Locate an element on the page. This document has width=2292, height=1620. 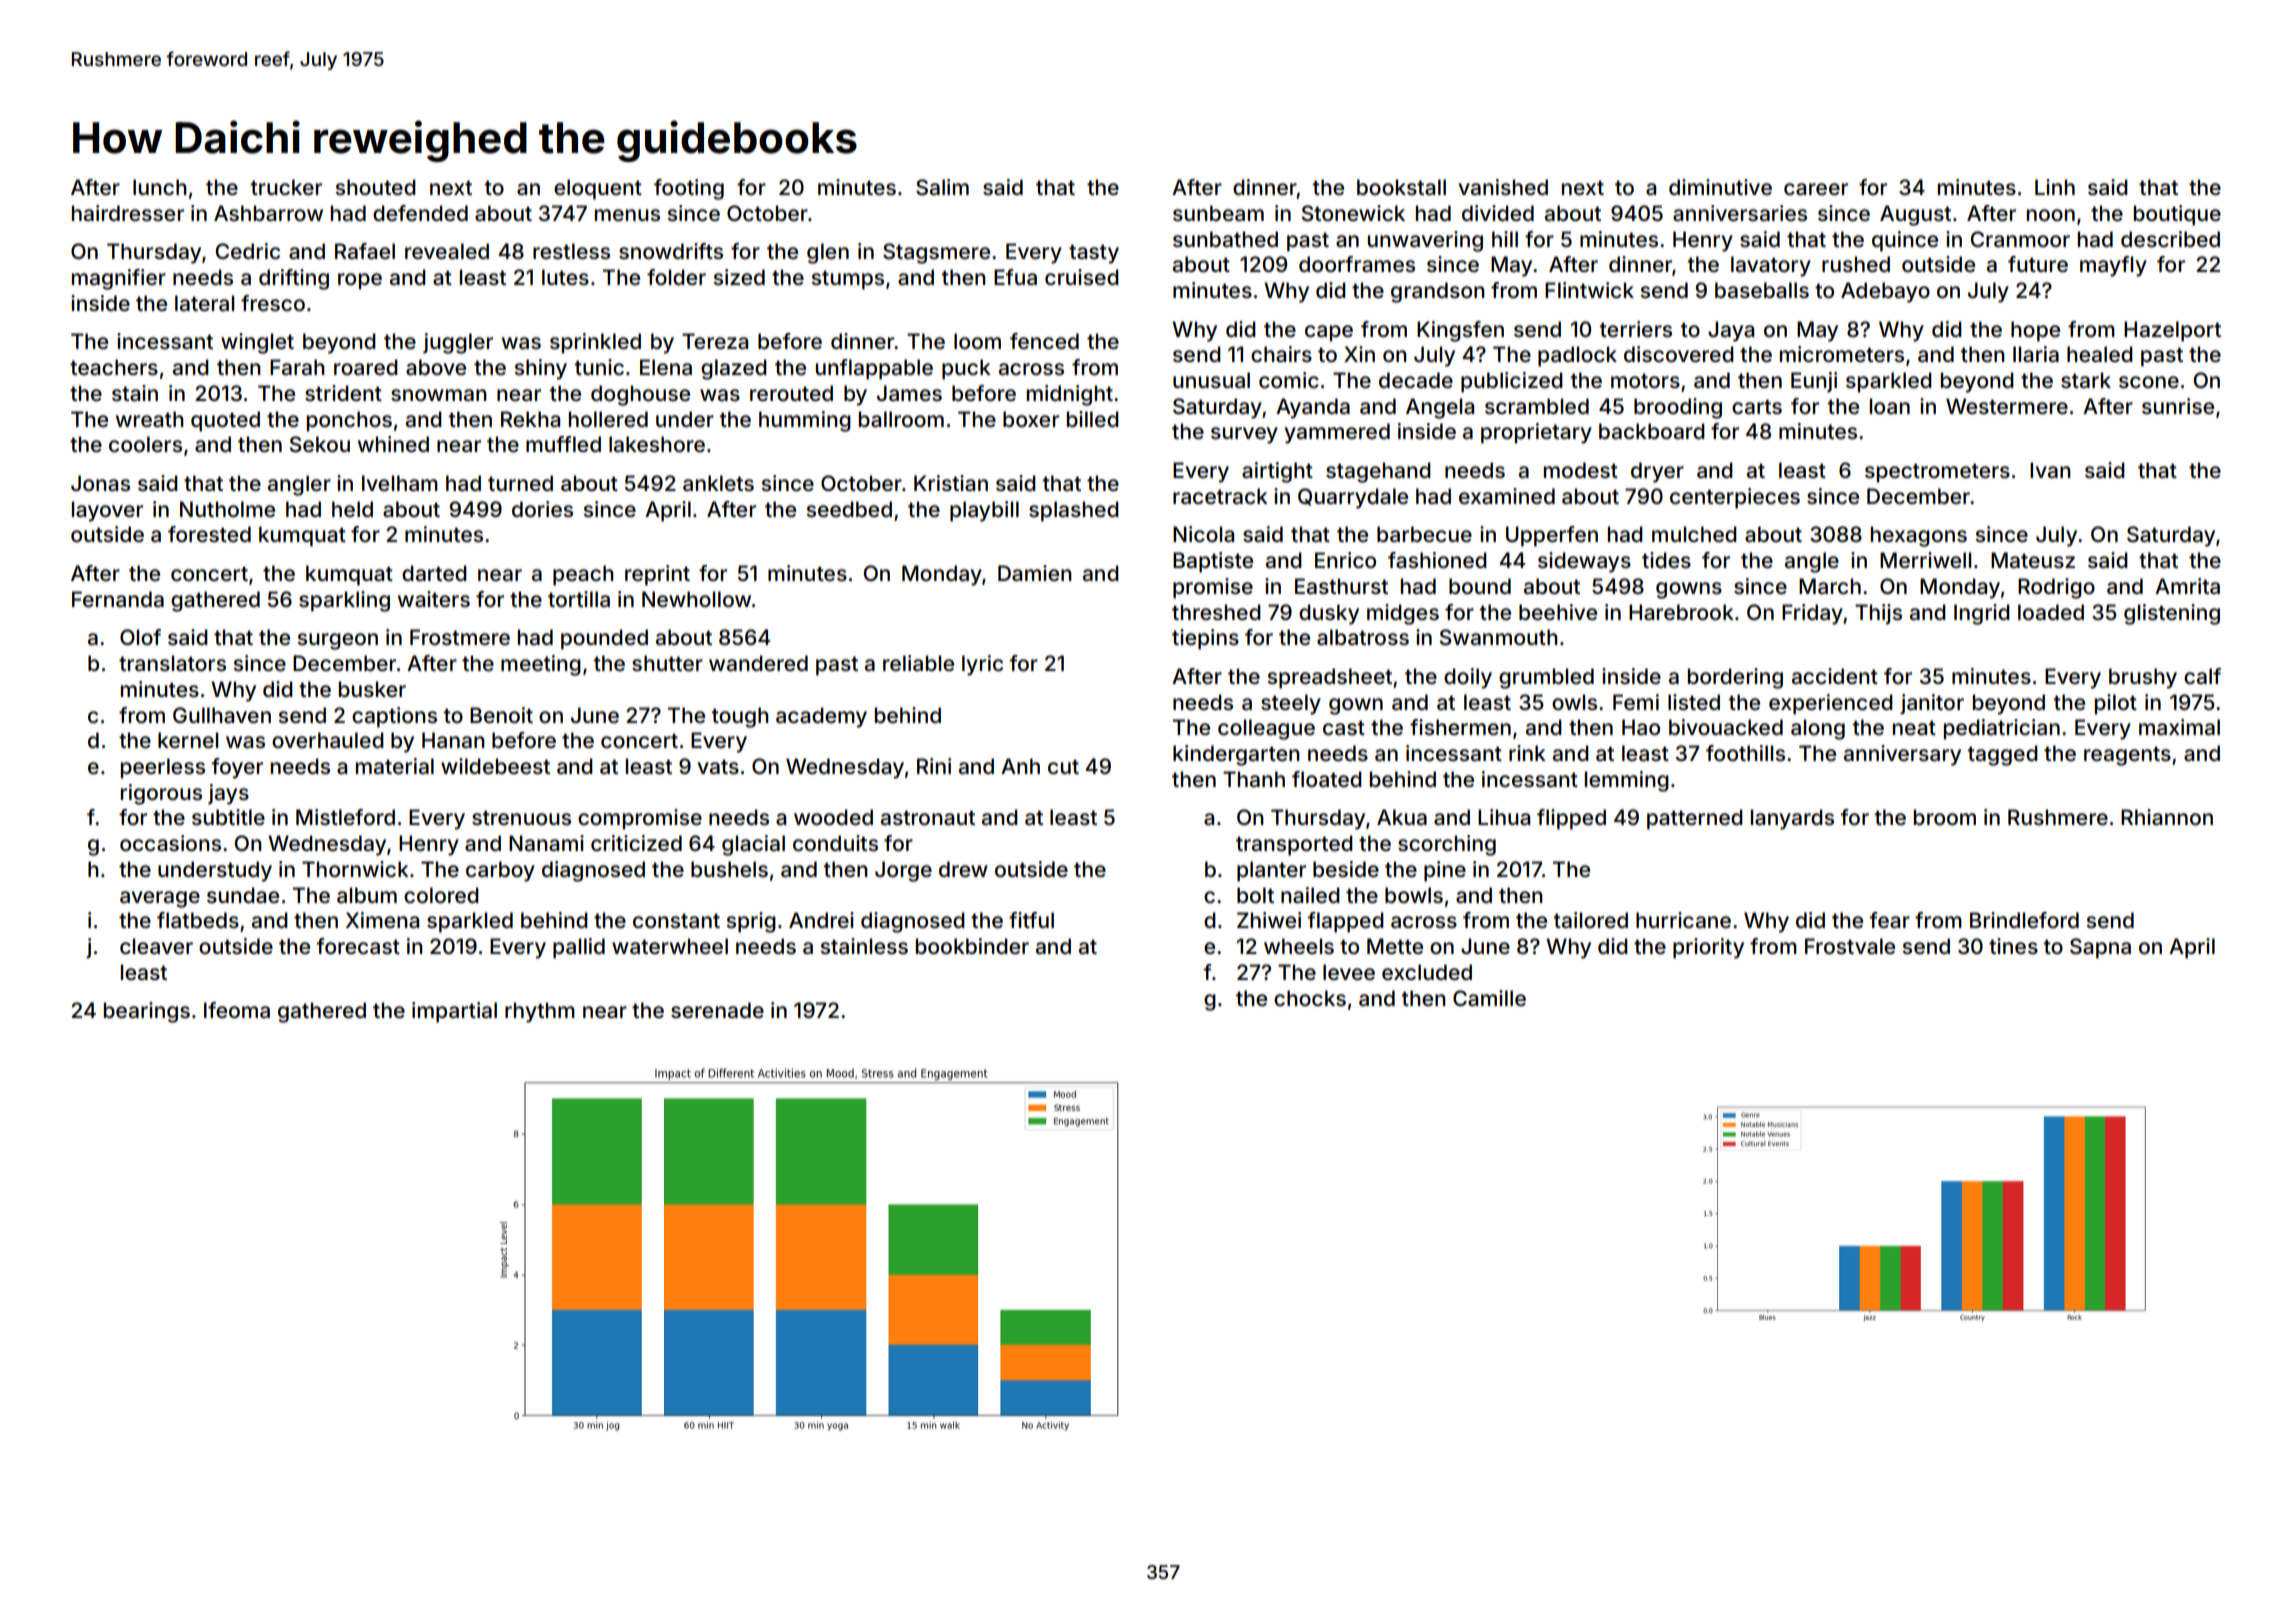
Jonas is located at coordinates (100, 483).
